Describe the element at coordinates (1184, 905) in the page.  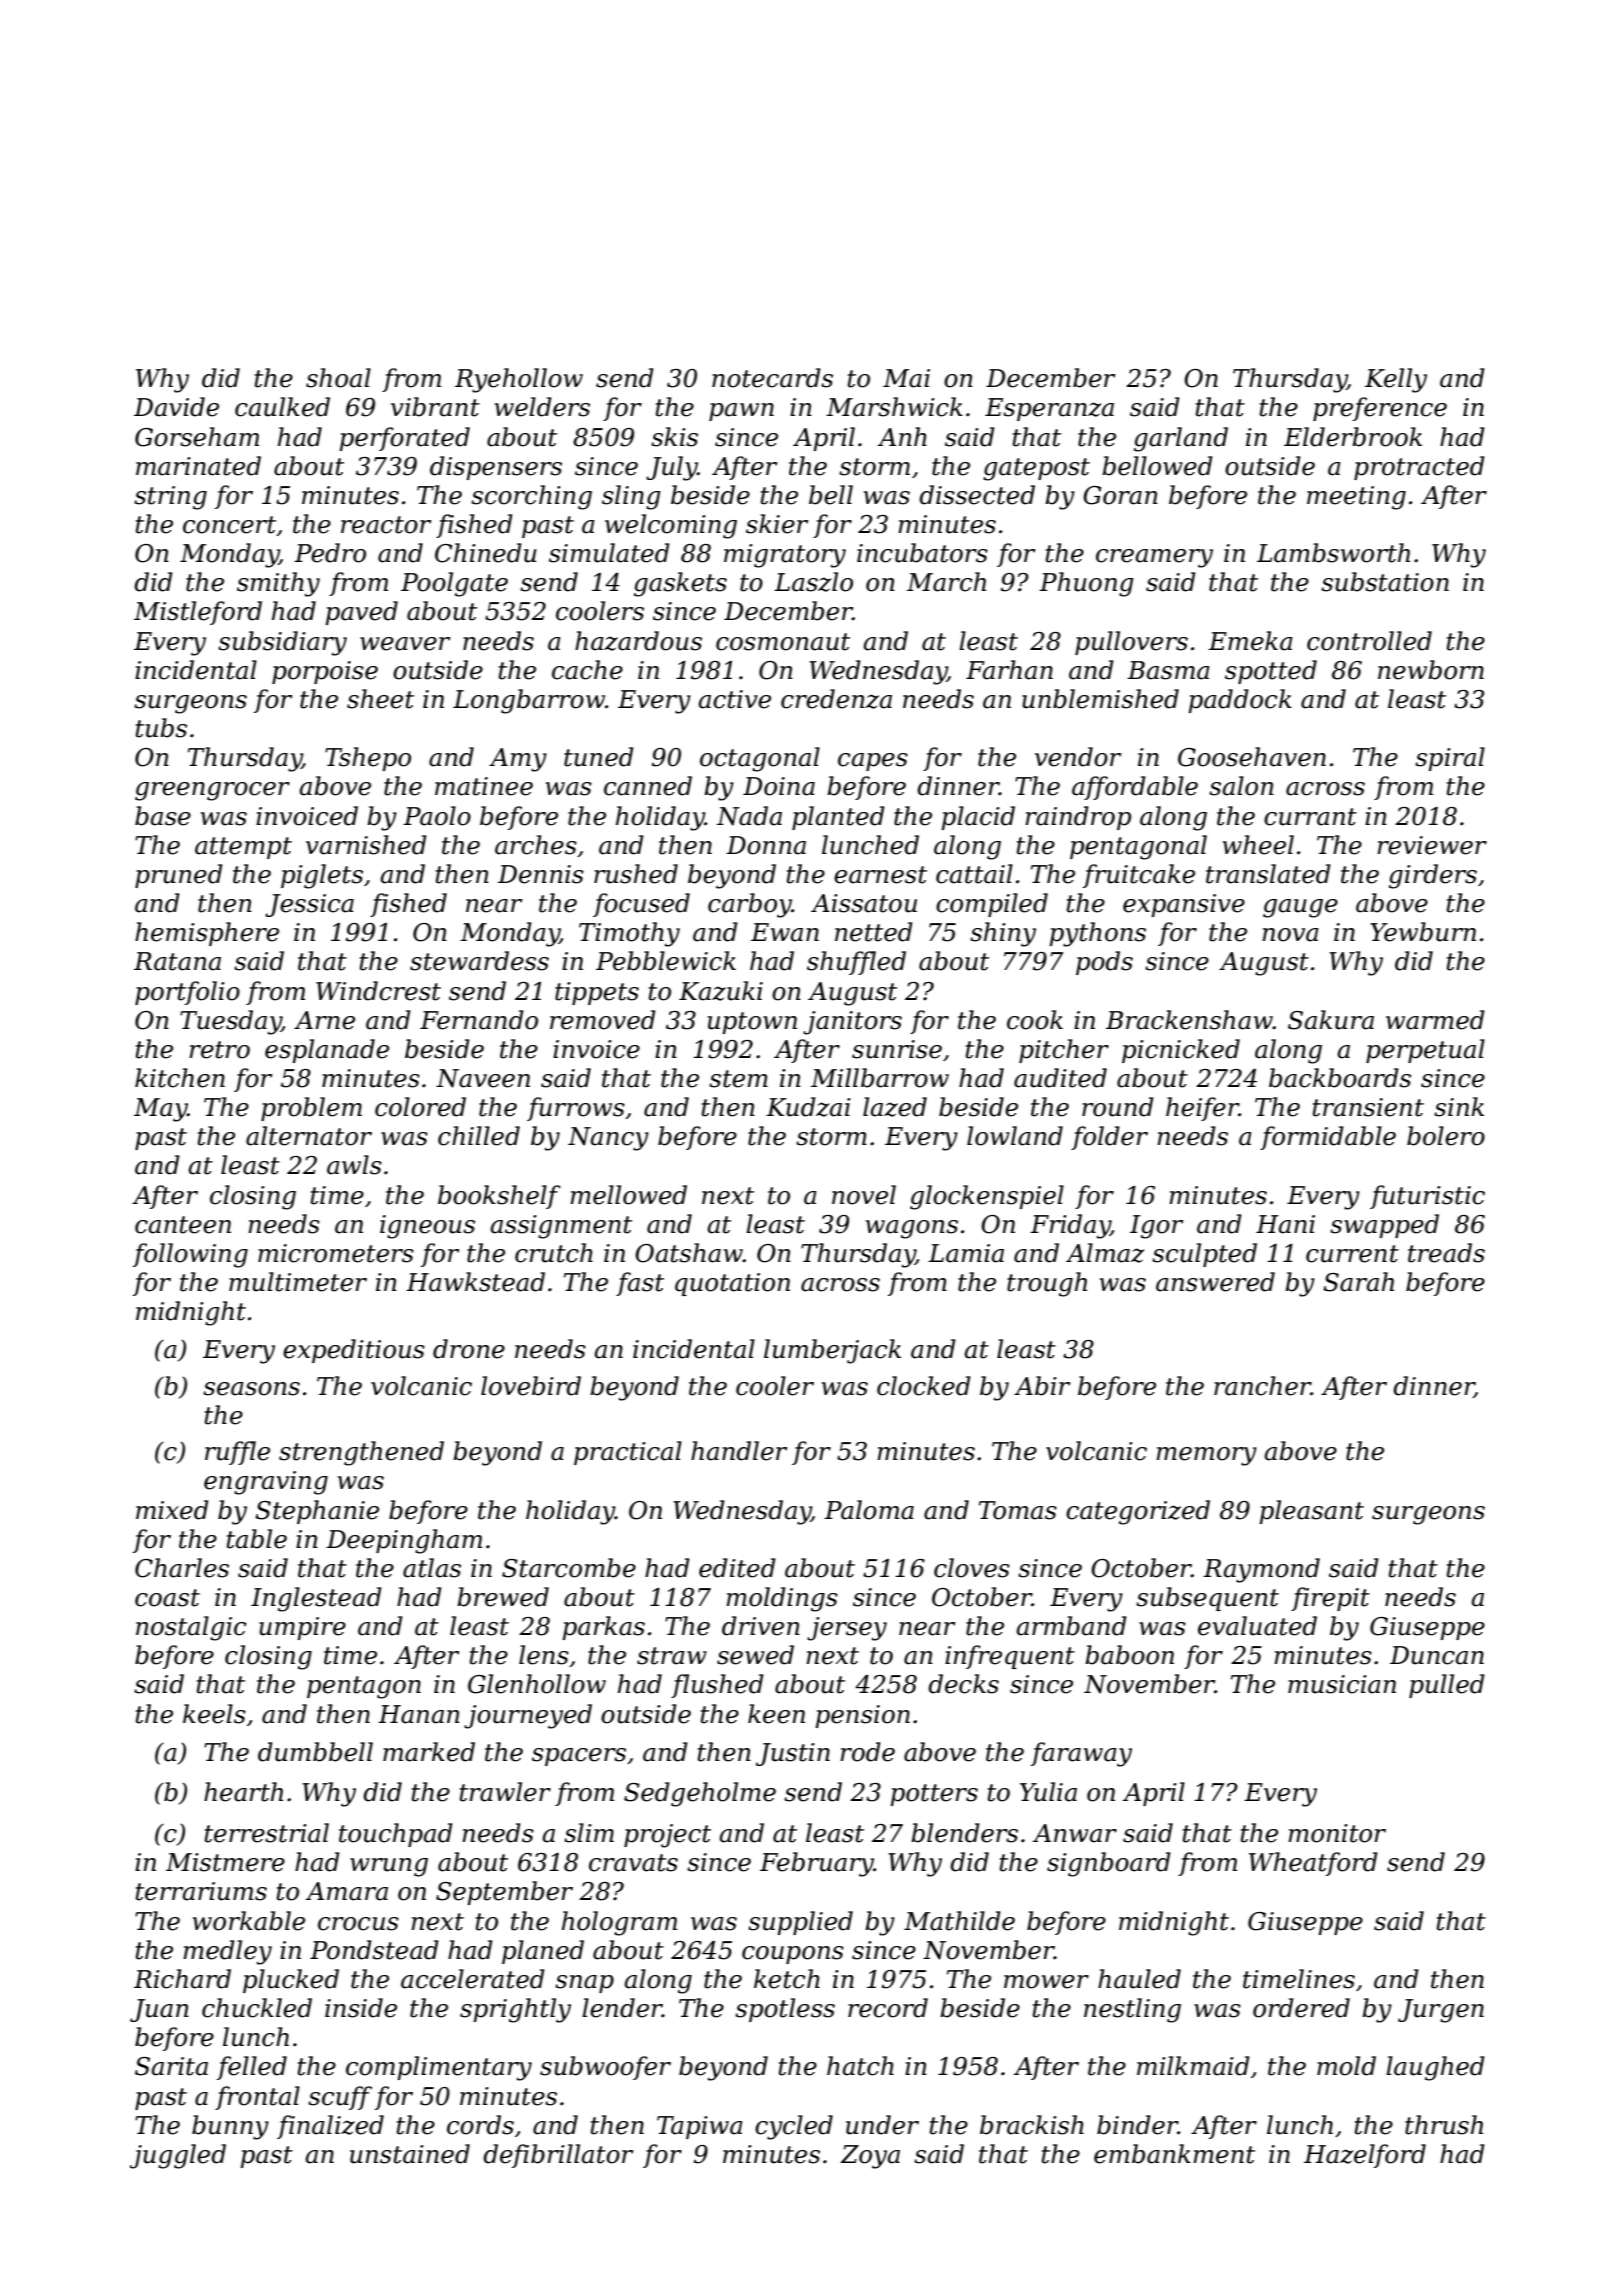
I see `expansive` at that location.
